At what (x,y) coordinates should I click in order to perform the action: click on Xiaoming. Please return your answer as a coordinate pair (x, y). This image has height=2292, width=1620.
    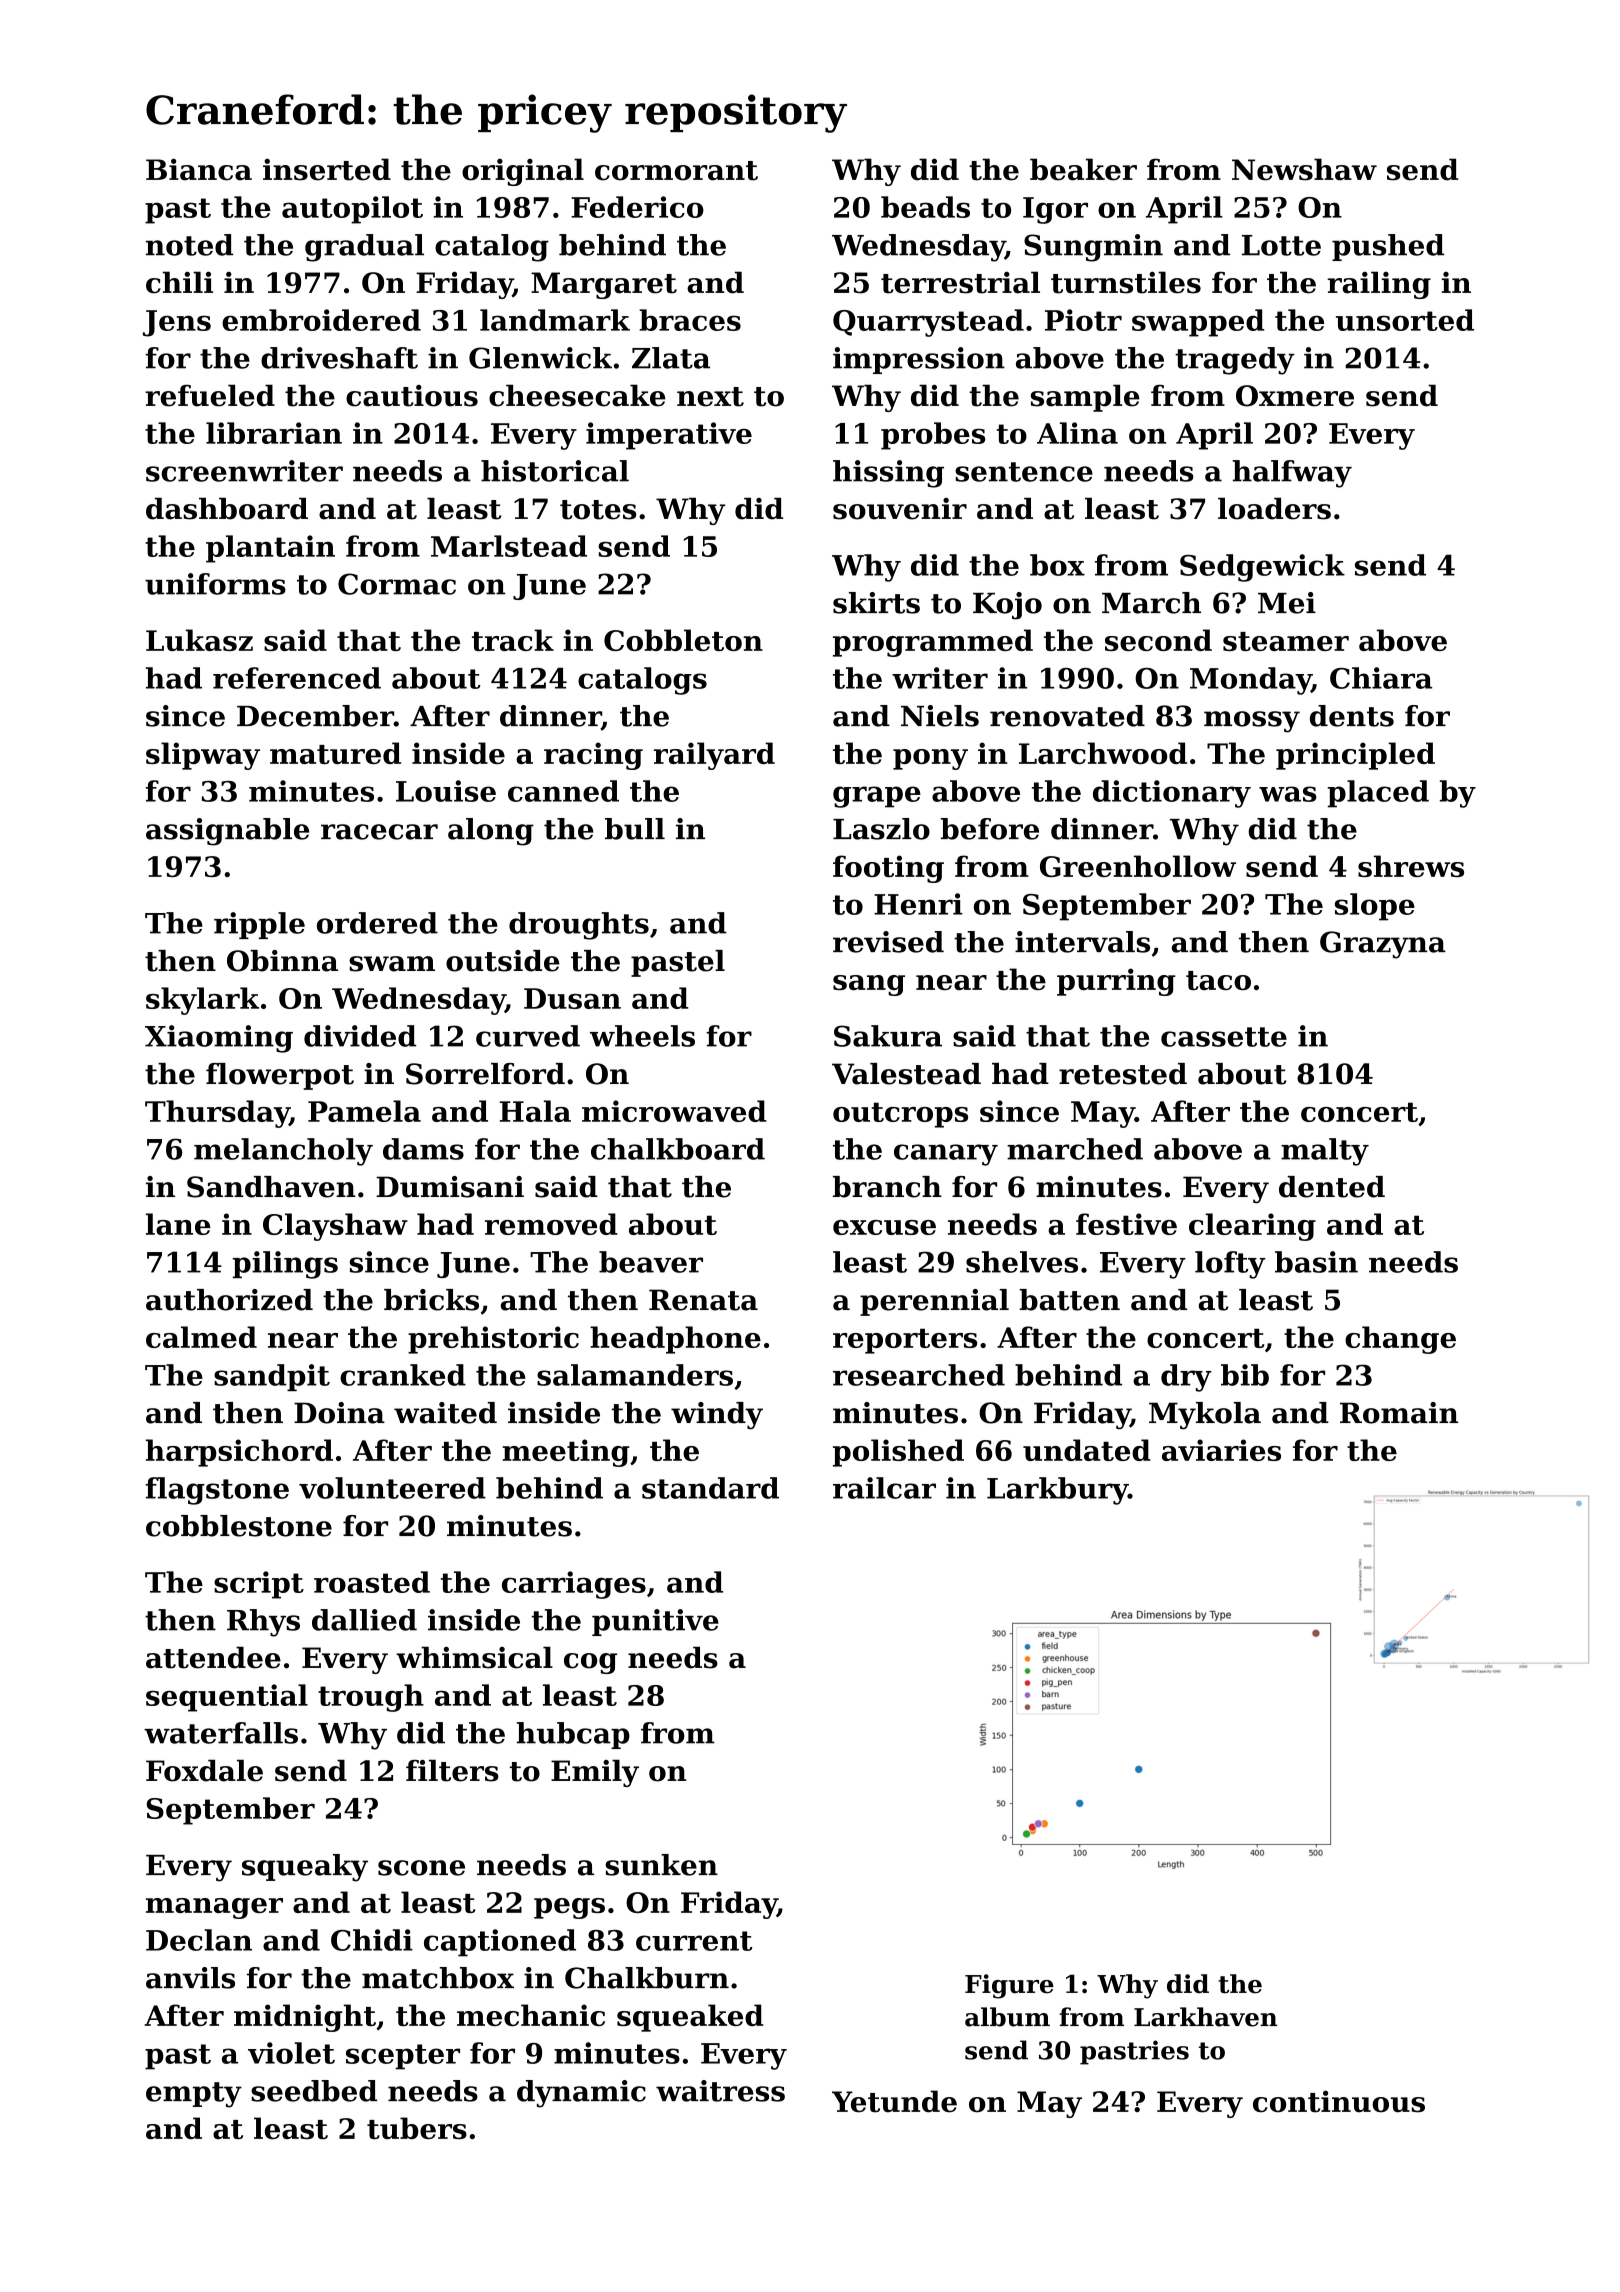
    Looking at the image, I should click on (219, 1039).
